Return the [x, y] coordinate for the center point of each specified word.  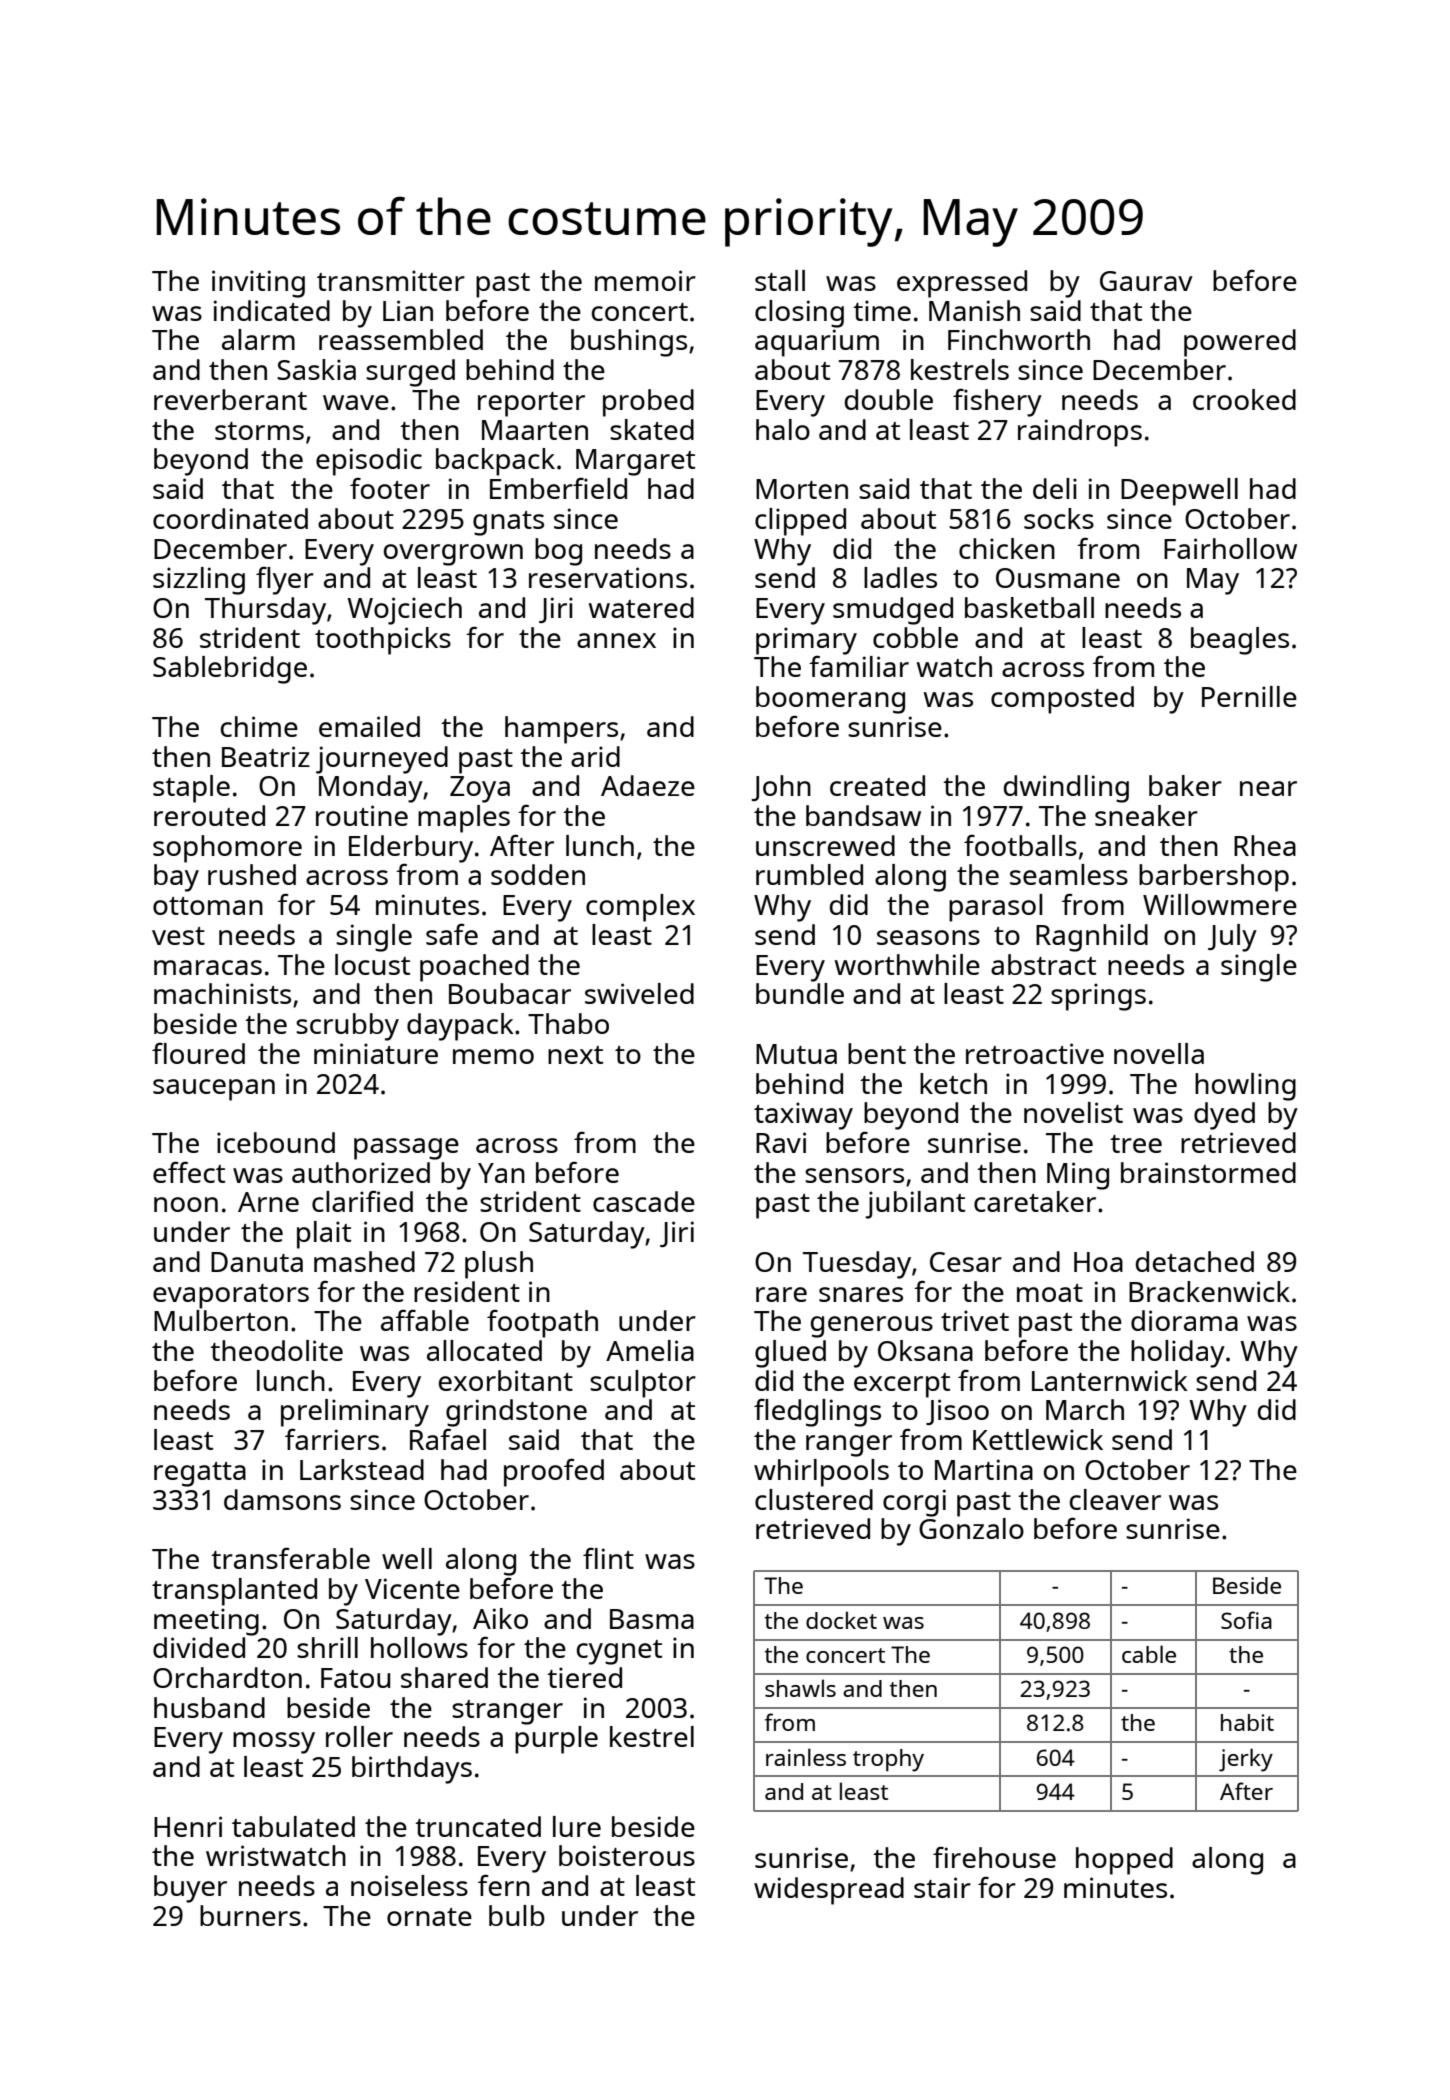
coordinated [230, 518]
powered [1240, 343]
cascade [644, 1201]
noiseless [409, 1885]
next [575, 1055]
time [882, 310]
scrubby [347, 1027]
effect [189, 1172]
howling [1245, 1087]
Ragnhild [1092, 938]
